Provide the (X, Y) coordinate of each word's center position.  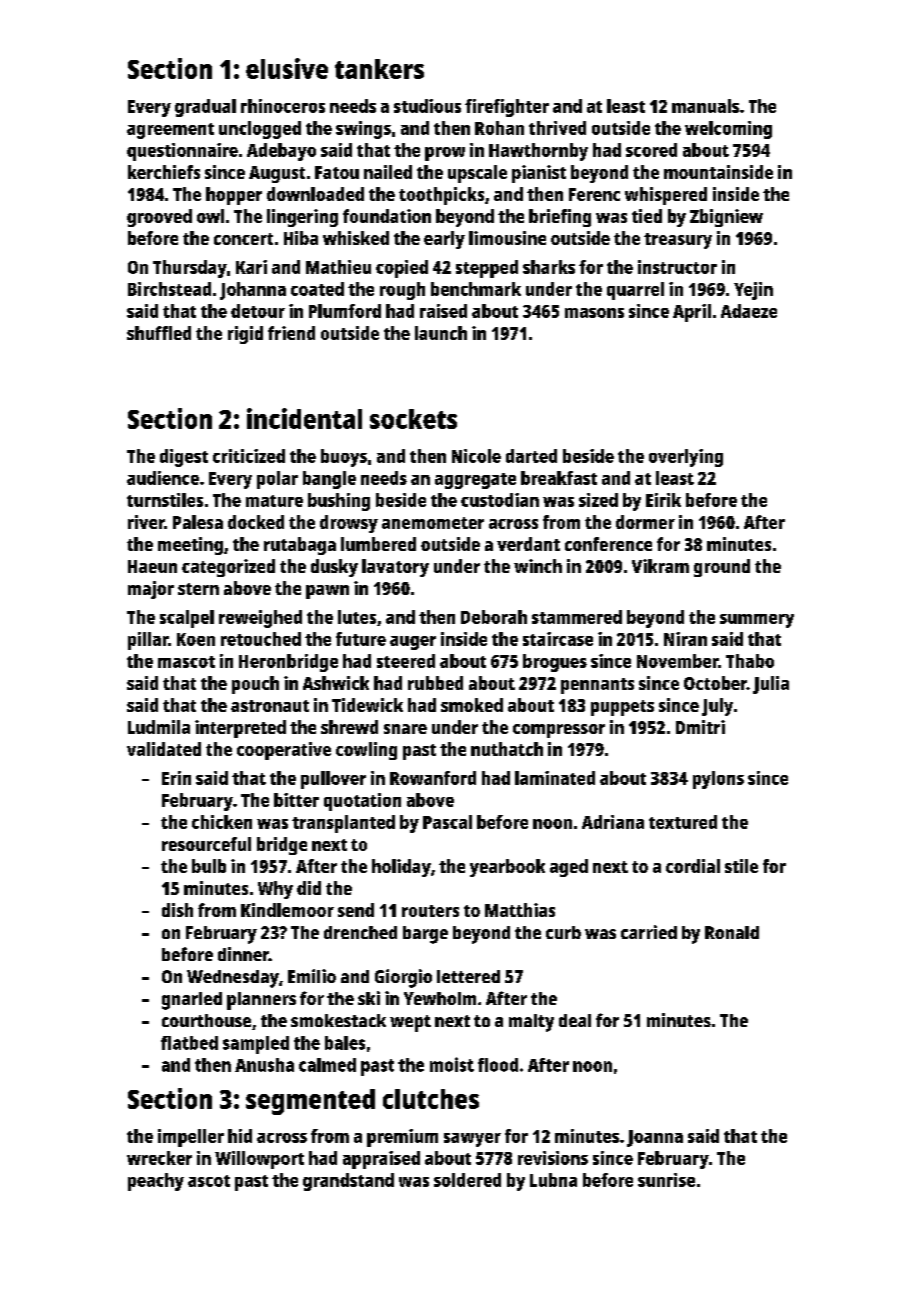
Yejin (753, 291)
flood (498, 1065)
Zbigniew (726, 218)
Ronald (732, 932)
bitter (296, 800)
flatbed (189, 1043)
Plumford (345, 311)
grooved (159, 218)
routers (430, 911)
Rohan (499, 128)
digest (184, 458)
